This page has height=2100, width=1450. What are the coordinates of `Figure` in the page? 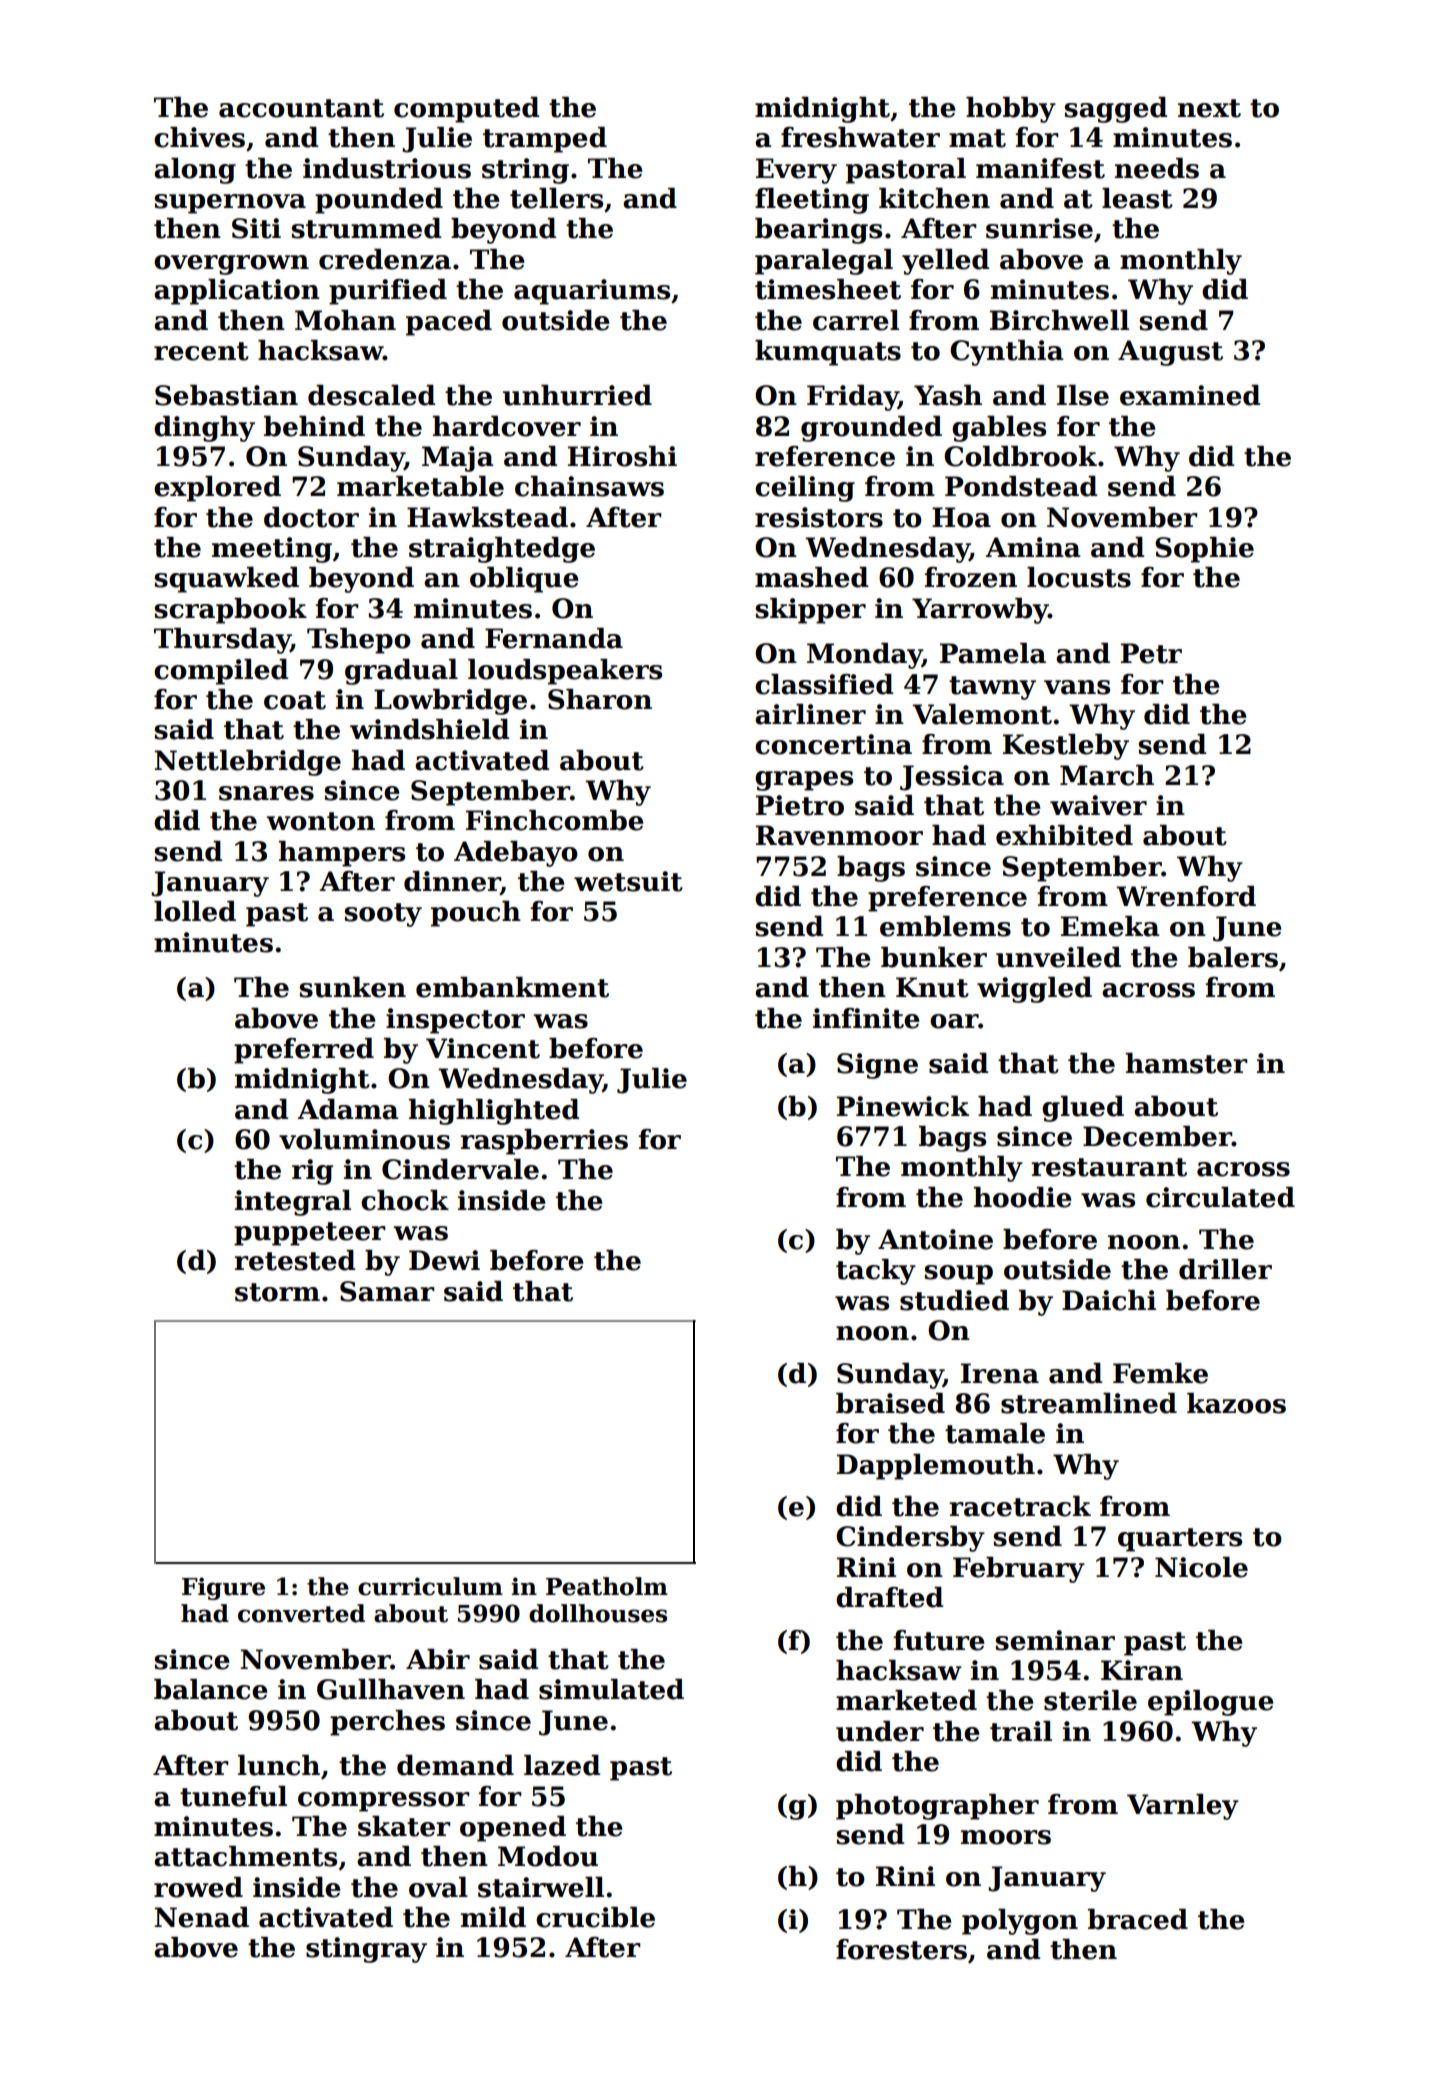 It's located at (223, 1588).
